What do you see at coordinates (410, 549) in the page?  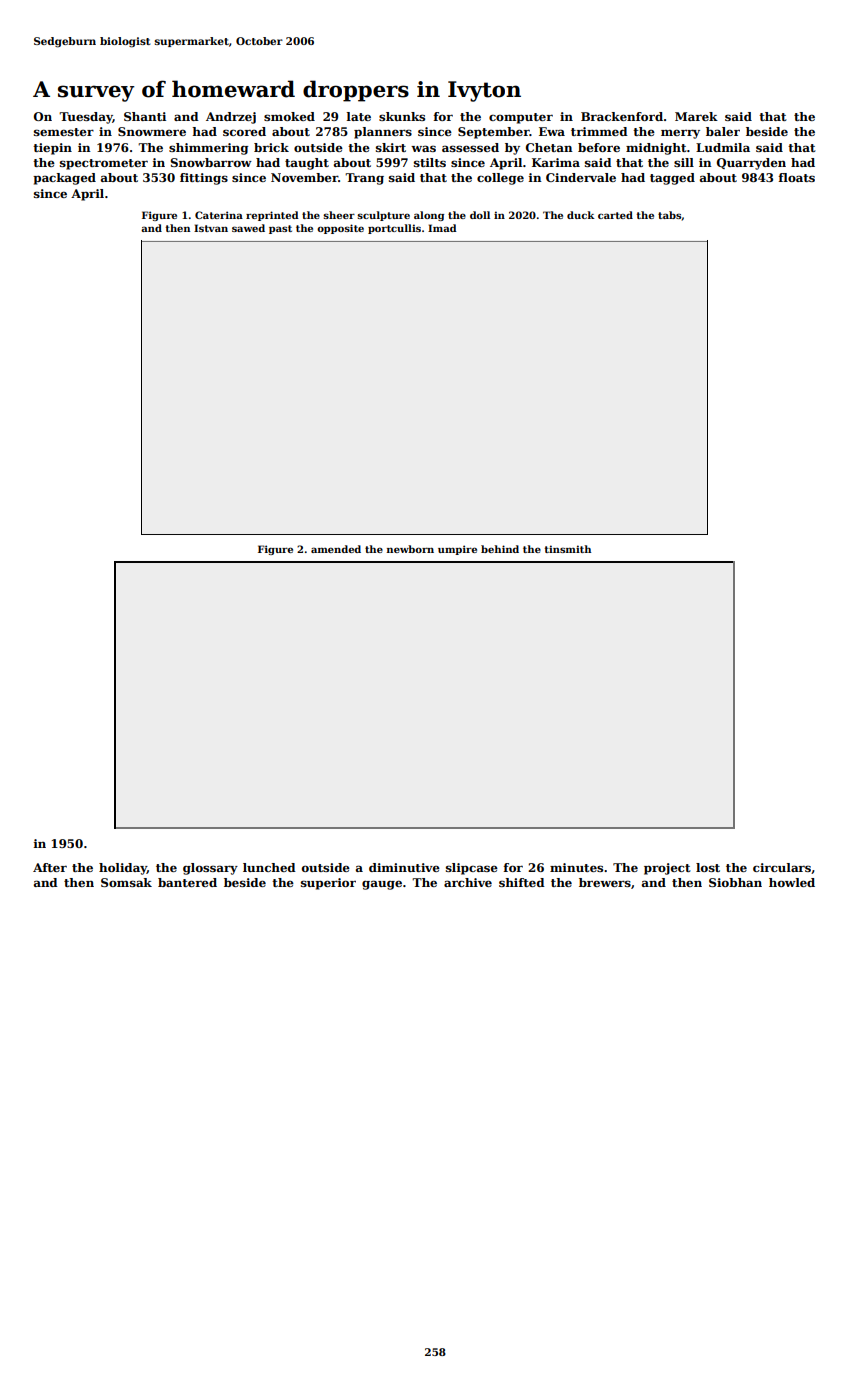 I see `newborn` at bounding box center [410, 549].
